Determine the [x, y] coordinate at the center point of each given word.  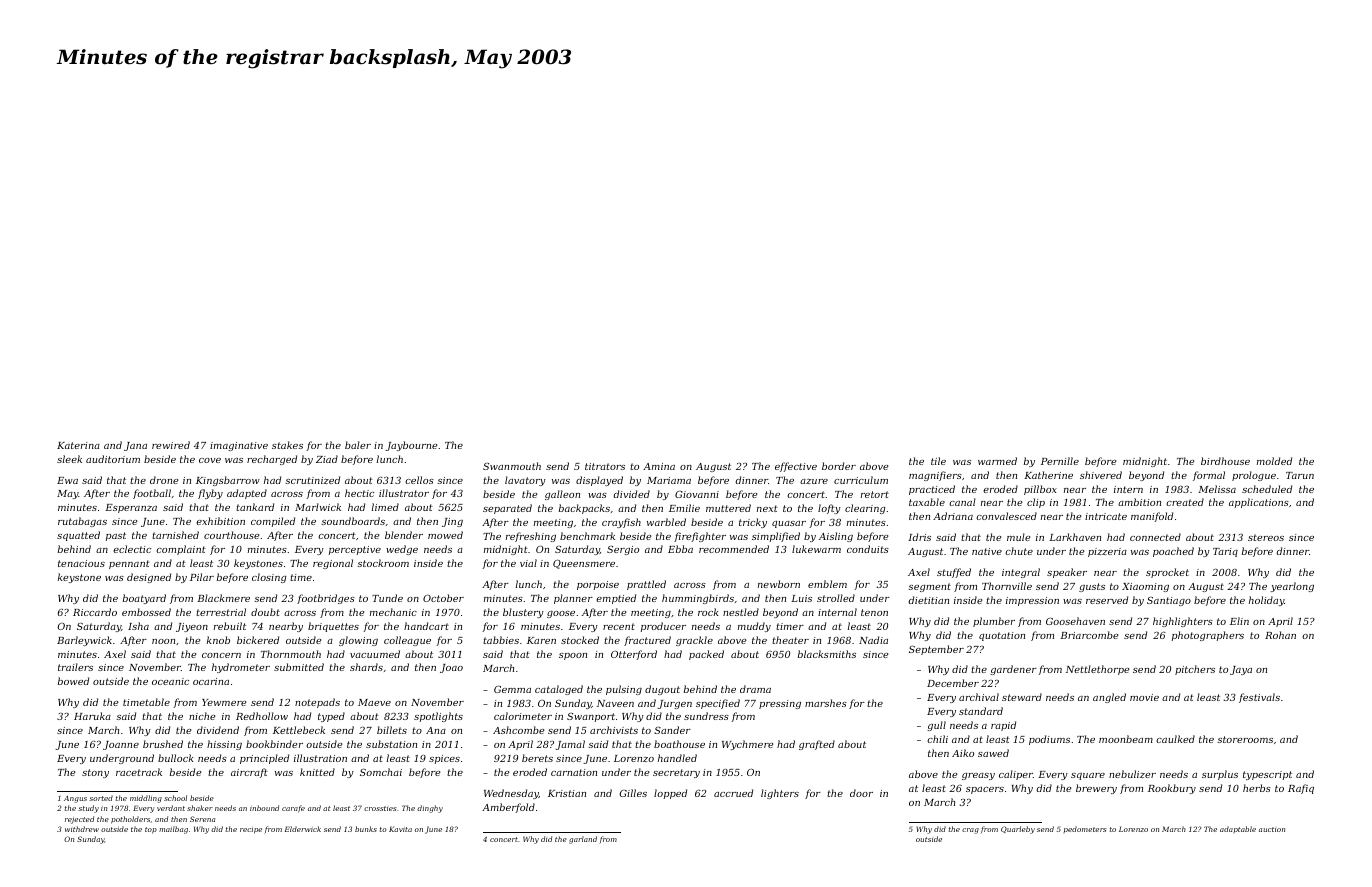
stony [95, 773]
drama [755, 689]
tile [938, 461]
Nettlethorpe [1097, 670]
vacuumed [375, 654]
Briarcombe [1089, 635]
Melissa [1217, 489]
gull [936, 726]
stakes [287, 445]
